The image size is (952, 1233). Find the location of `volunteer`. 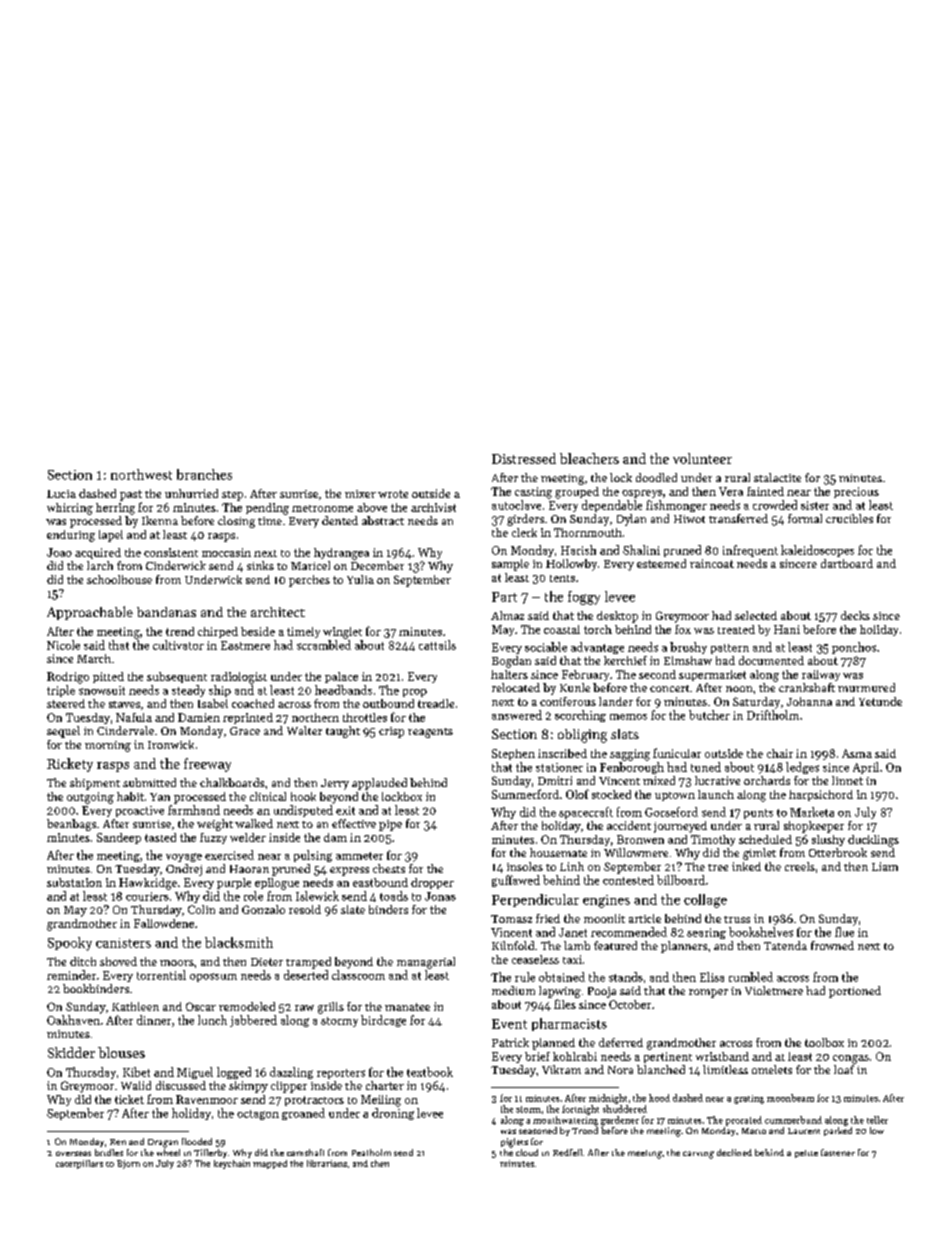

volunteer is located at coordinates (702, 458).
